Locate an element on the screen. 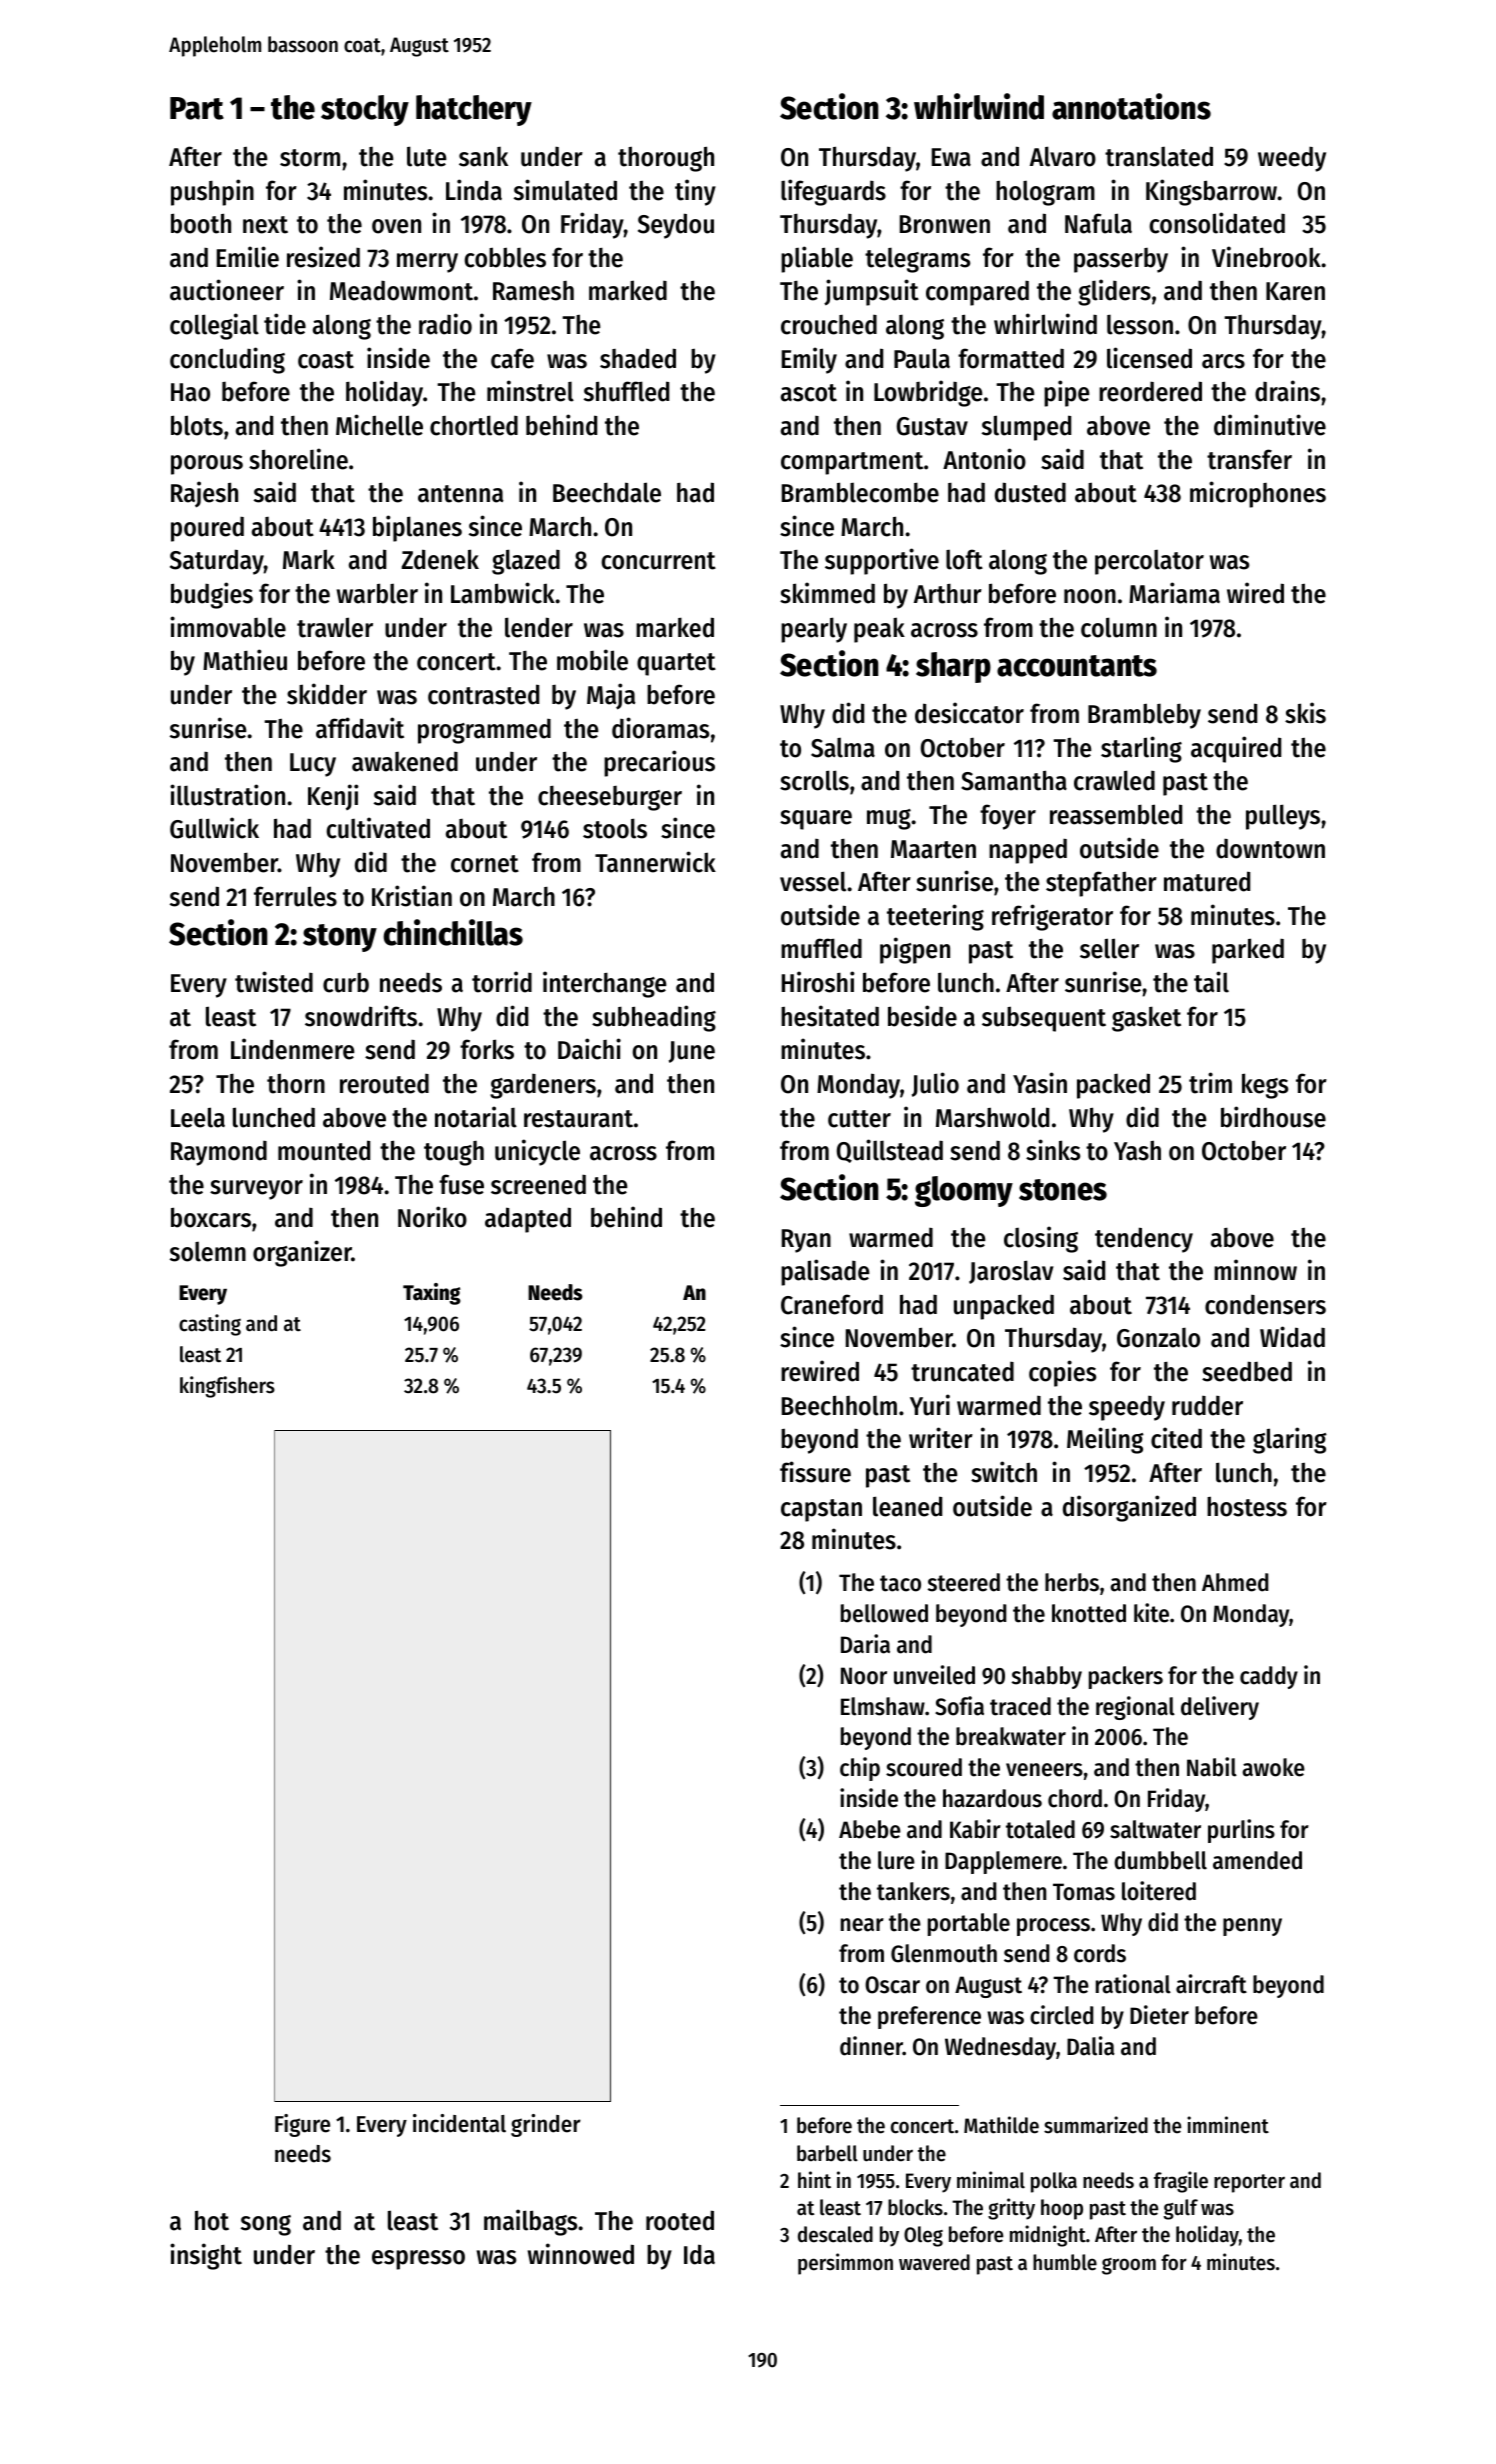 Image resolution: width=1496 pixels, height=2464 pixels. dinner is located at coordinates (871, 2046).
